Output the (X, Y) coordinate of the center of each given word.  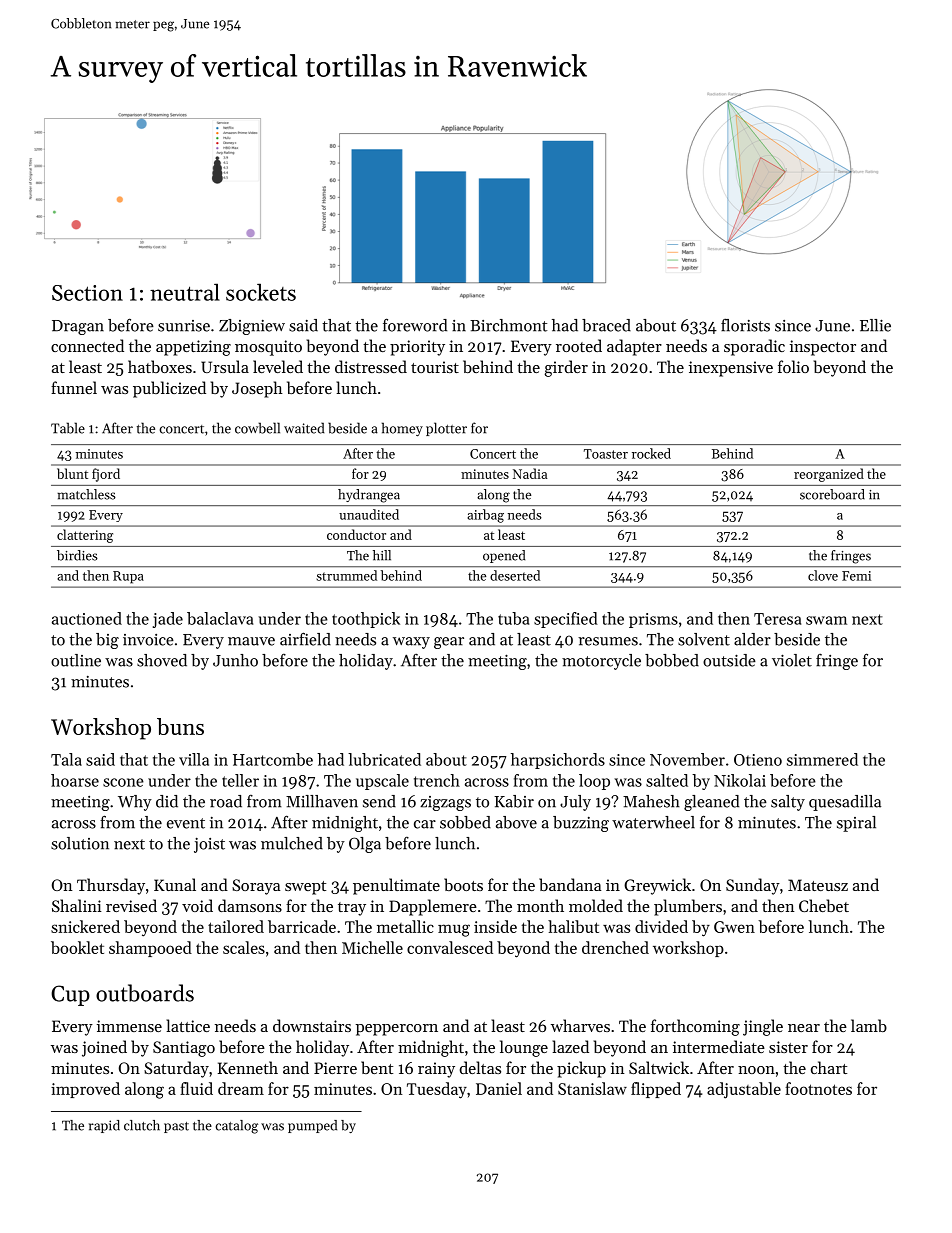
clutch (142, 1125)
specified (566, 620)
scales (244, 947)
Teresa (777, 619)
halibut (573, 926)
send (379, 801)
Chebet (824, 905)
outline (76, 660)
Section (87, 293)
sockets (261, 292)
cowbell (257, 428)
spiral (856, 824)
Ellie (875, 325)
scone (123, 782)
